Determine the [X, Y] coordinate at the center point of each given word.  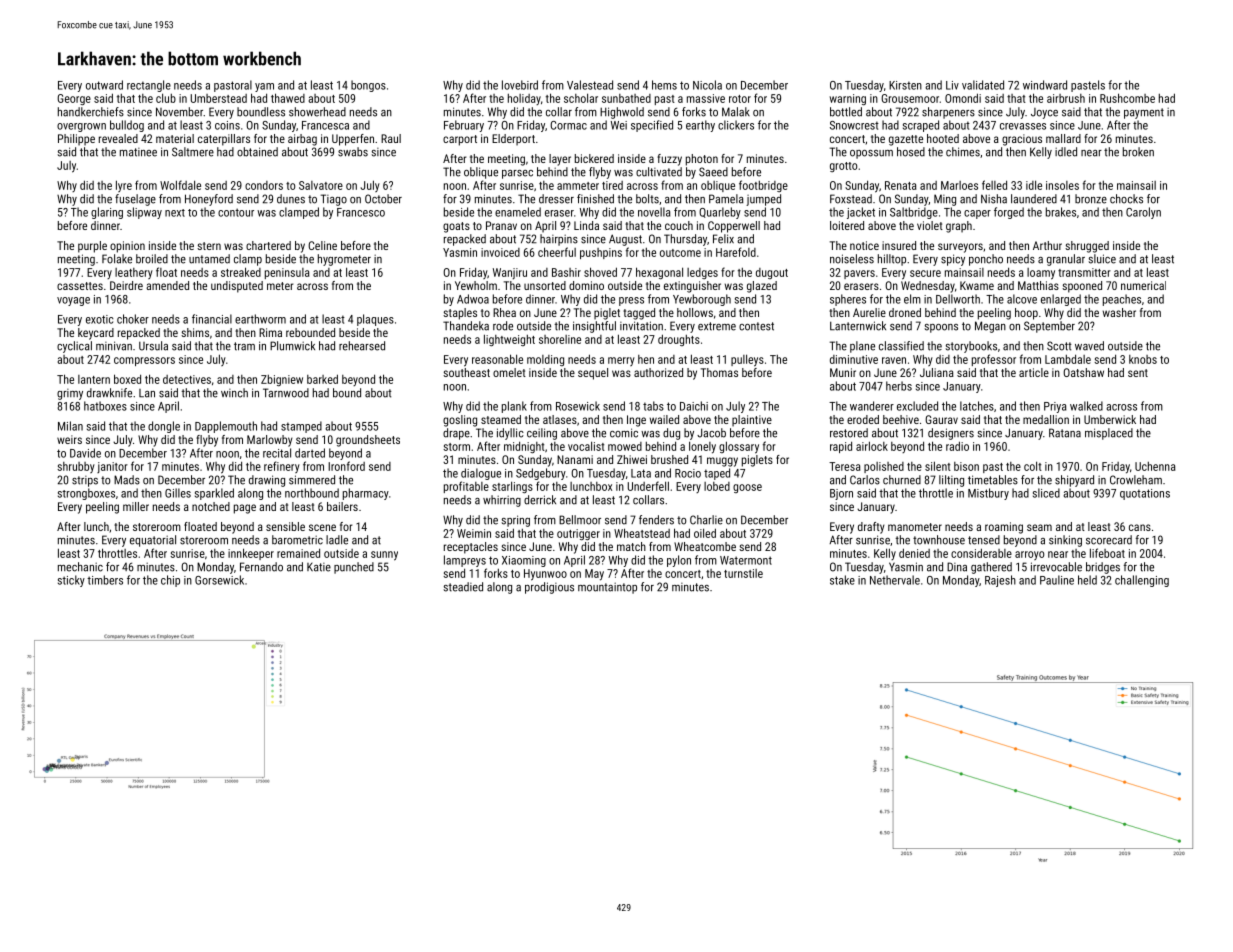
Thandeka [466, 326]
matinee [138, 152]
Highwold [622, 113]
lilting [951, 481]
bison [966, 466]
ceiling [542, 434]
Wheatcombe [705, 546]
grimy [70, 394]
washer [1119, 312]
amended [167, 285]
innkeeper [251, 554]
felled [994, 185]
